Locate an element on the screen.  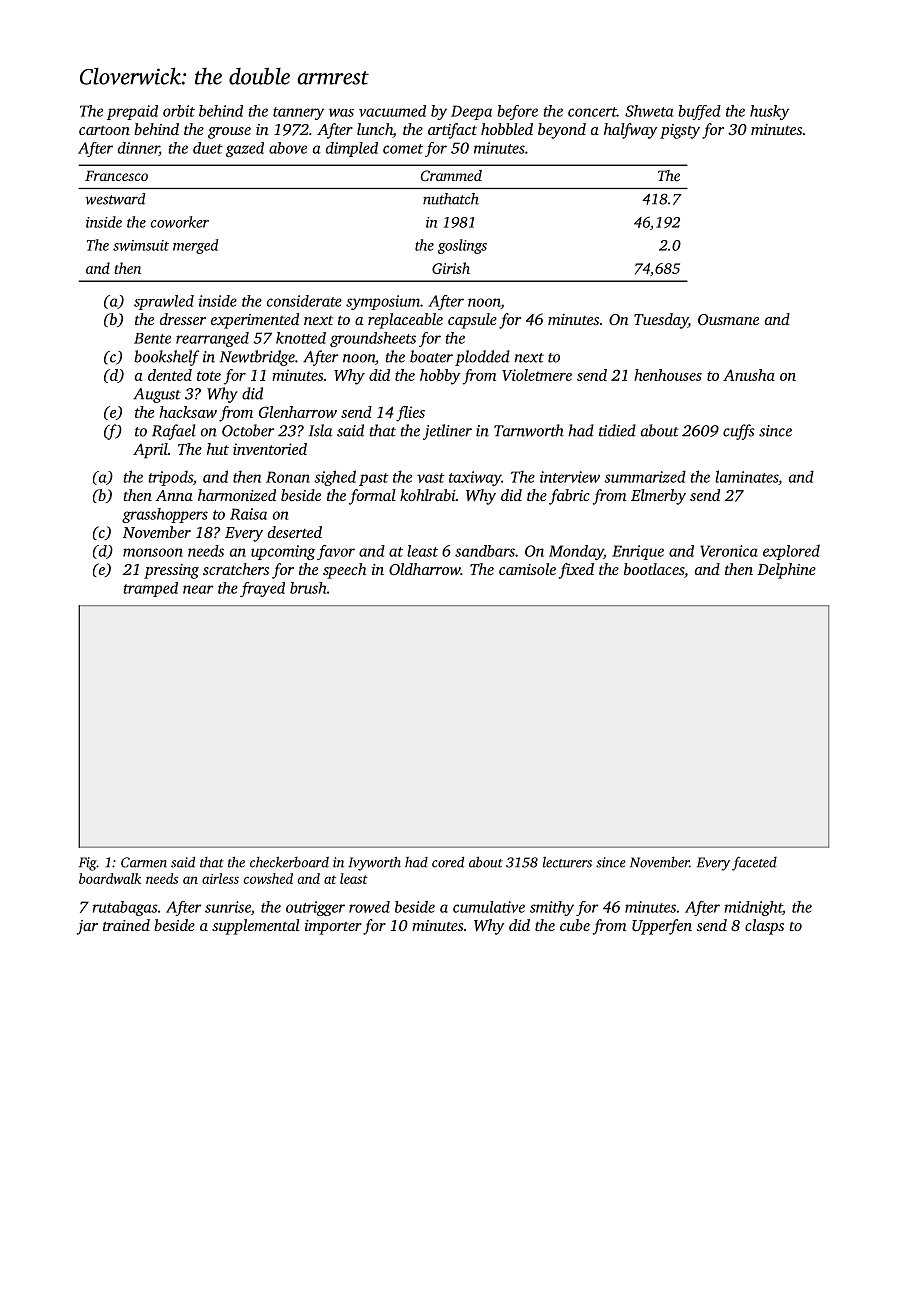
experimented is located at coordinates (255, 321).
